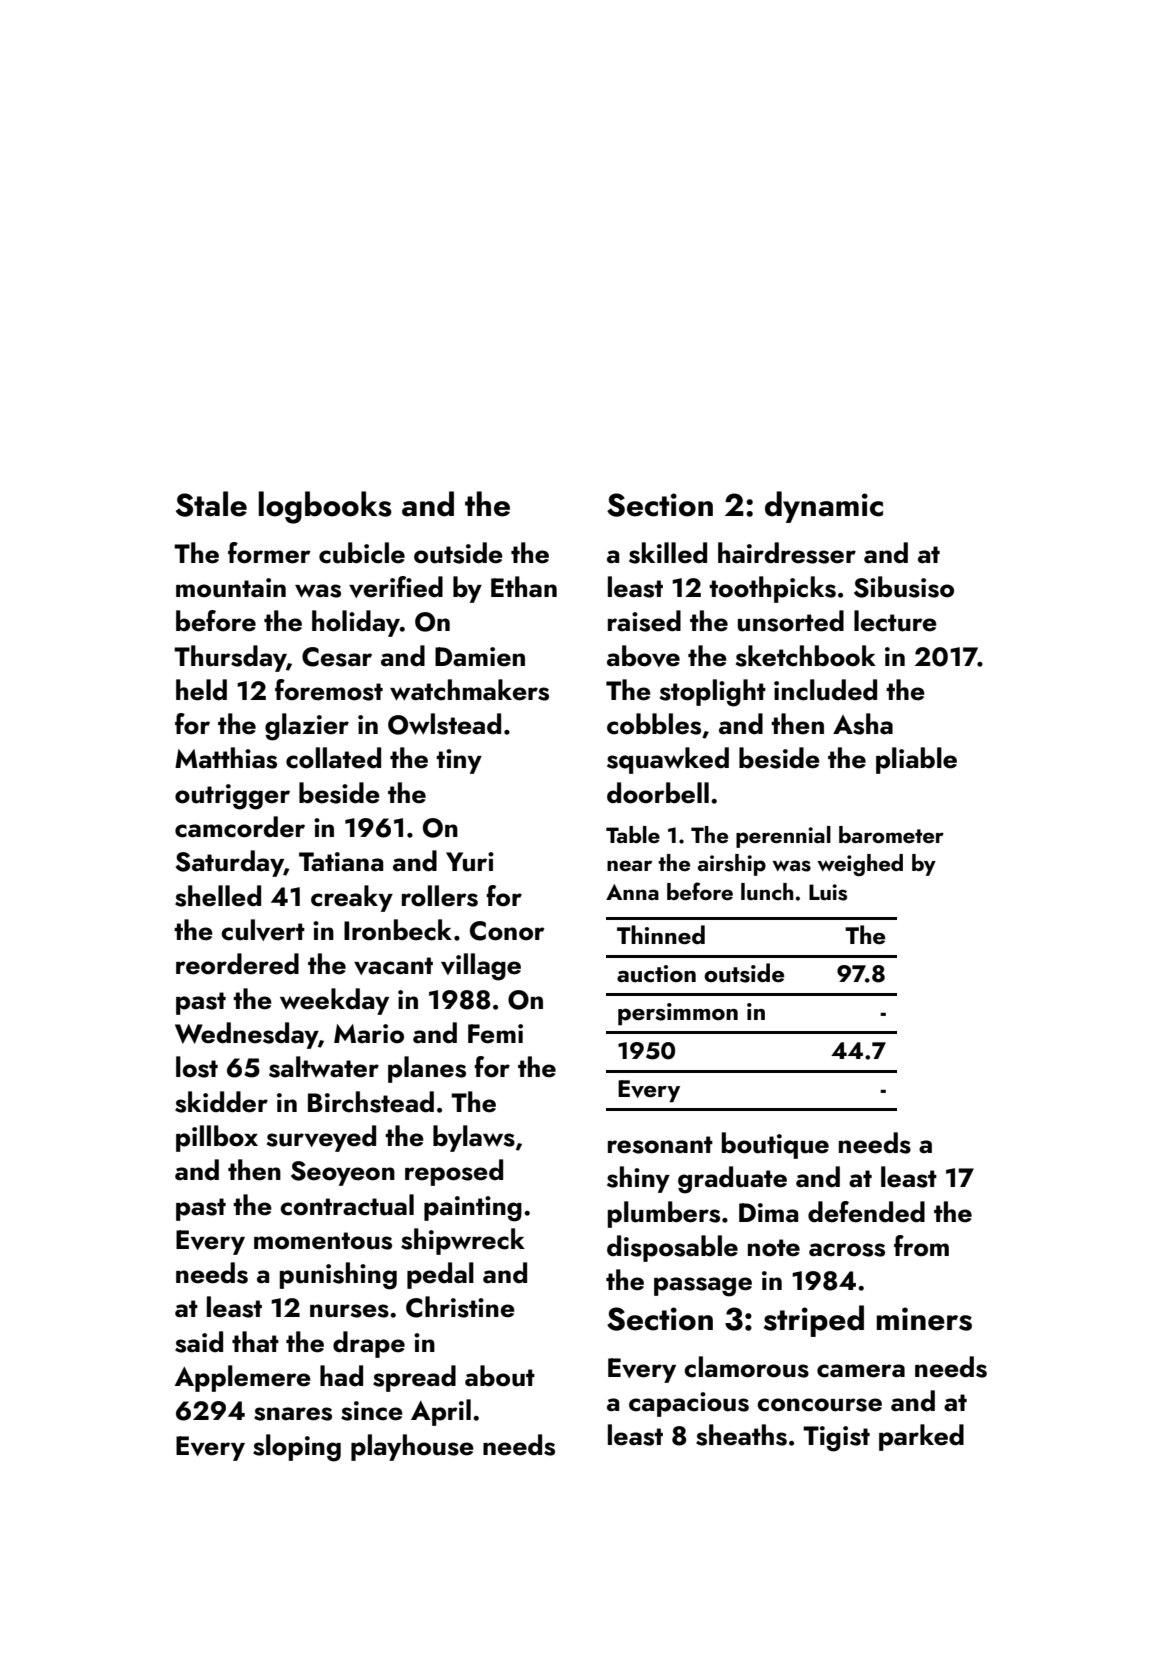 This screenshot has height=1654, width=1165. What do you see at coordinates (246, 1035) in the screenshot?
I see `Wednesday` at bounding box center [246, 1035].
